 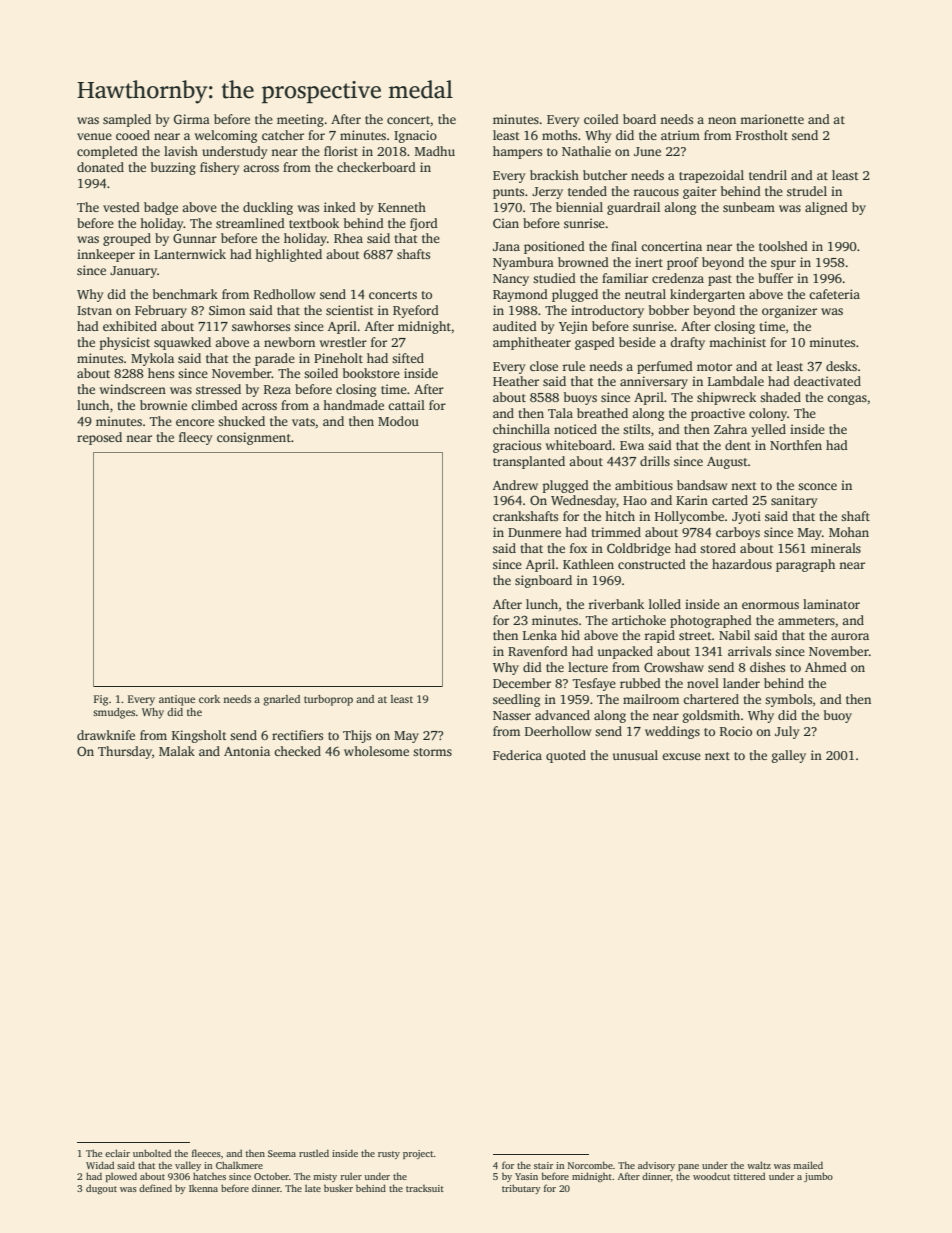 I want to click on jumbo, so click(x=818, y=1177).
